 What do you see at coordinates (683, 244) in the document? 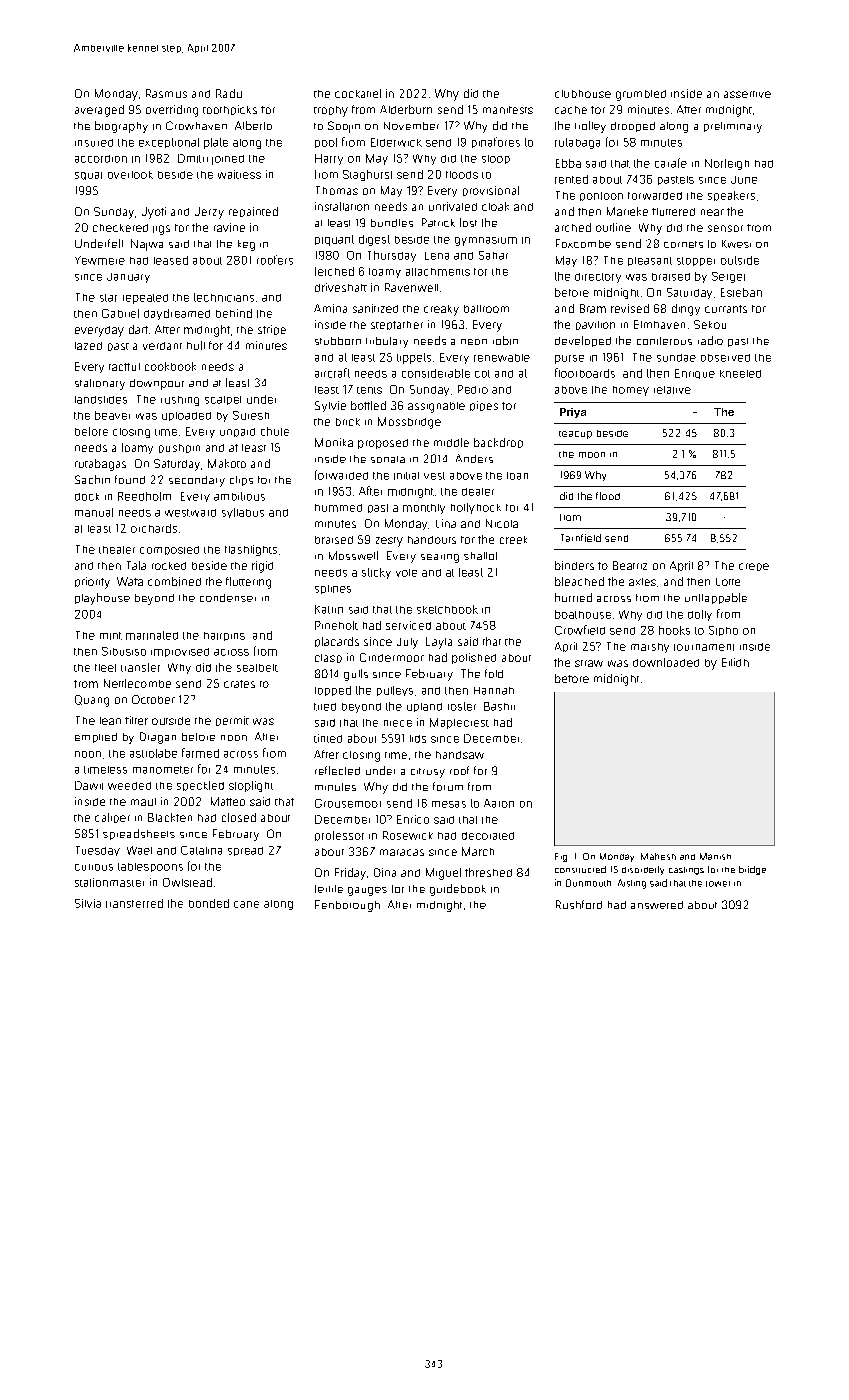
I see `cornets` at bounding box center [683, 244].
